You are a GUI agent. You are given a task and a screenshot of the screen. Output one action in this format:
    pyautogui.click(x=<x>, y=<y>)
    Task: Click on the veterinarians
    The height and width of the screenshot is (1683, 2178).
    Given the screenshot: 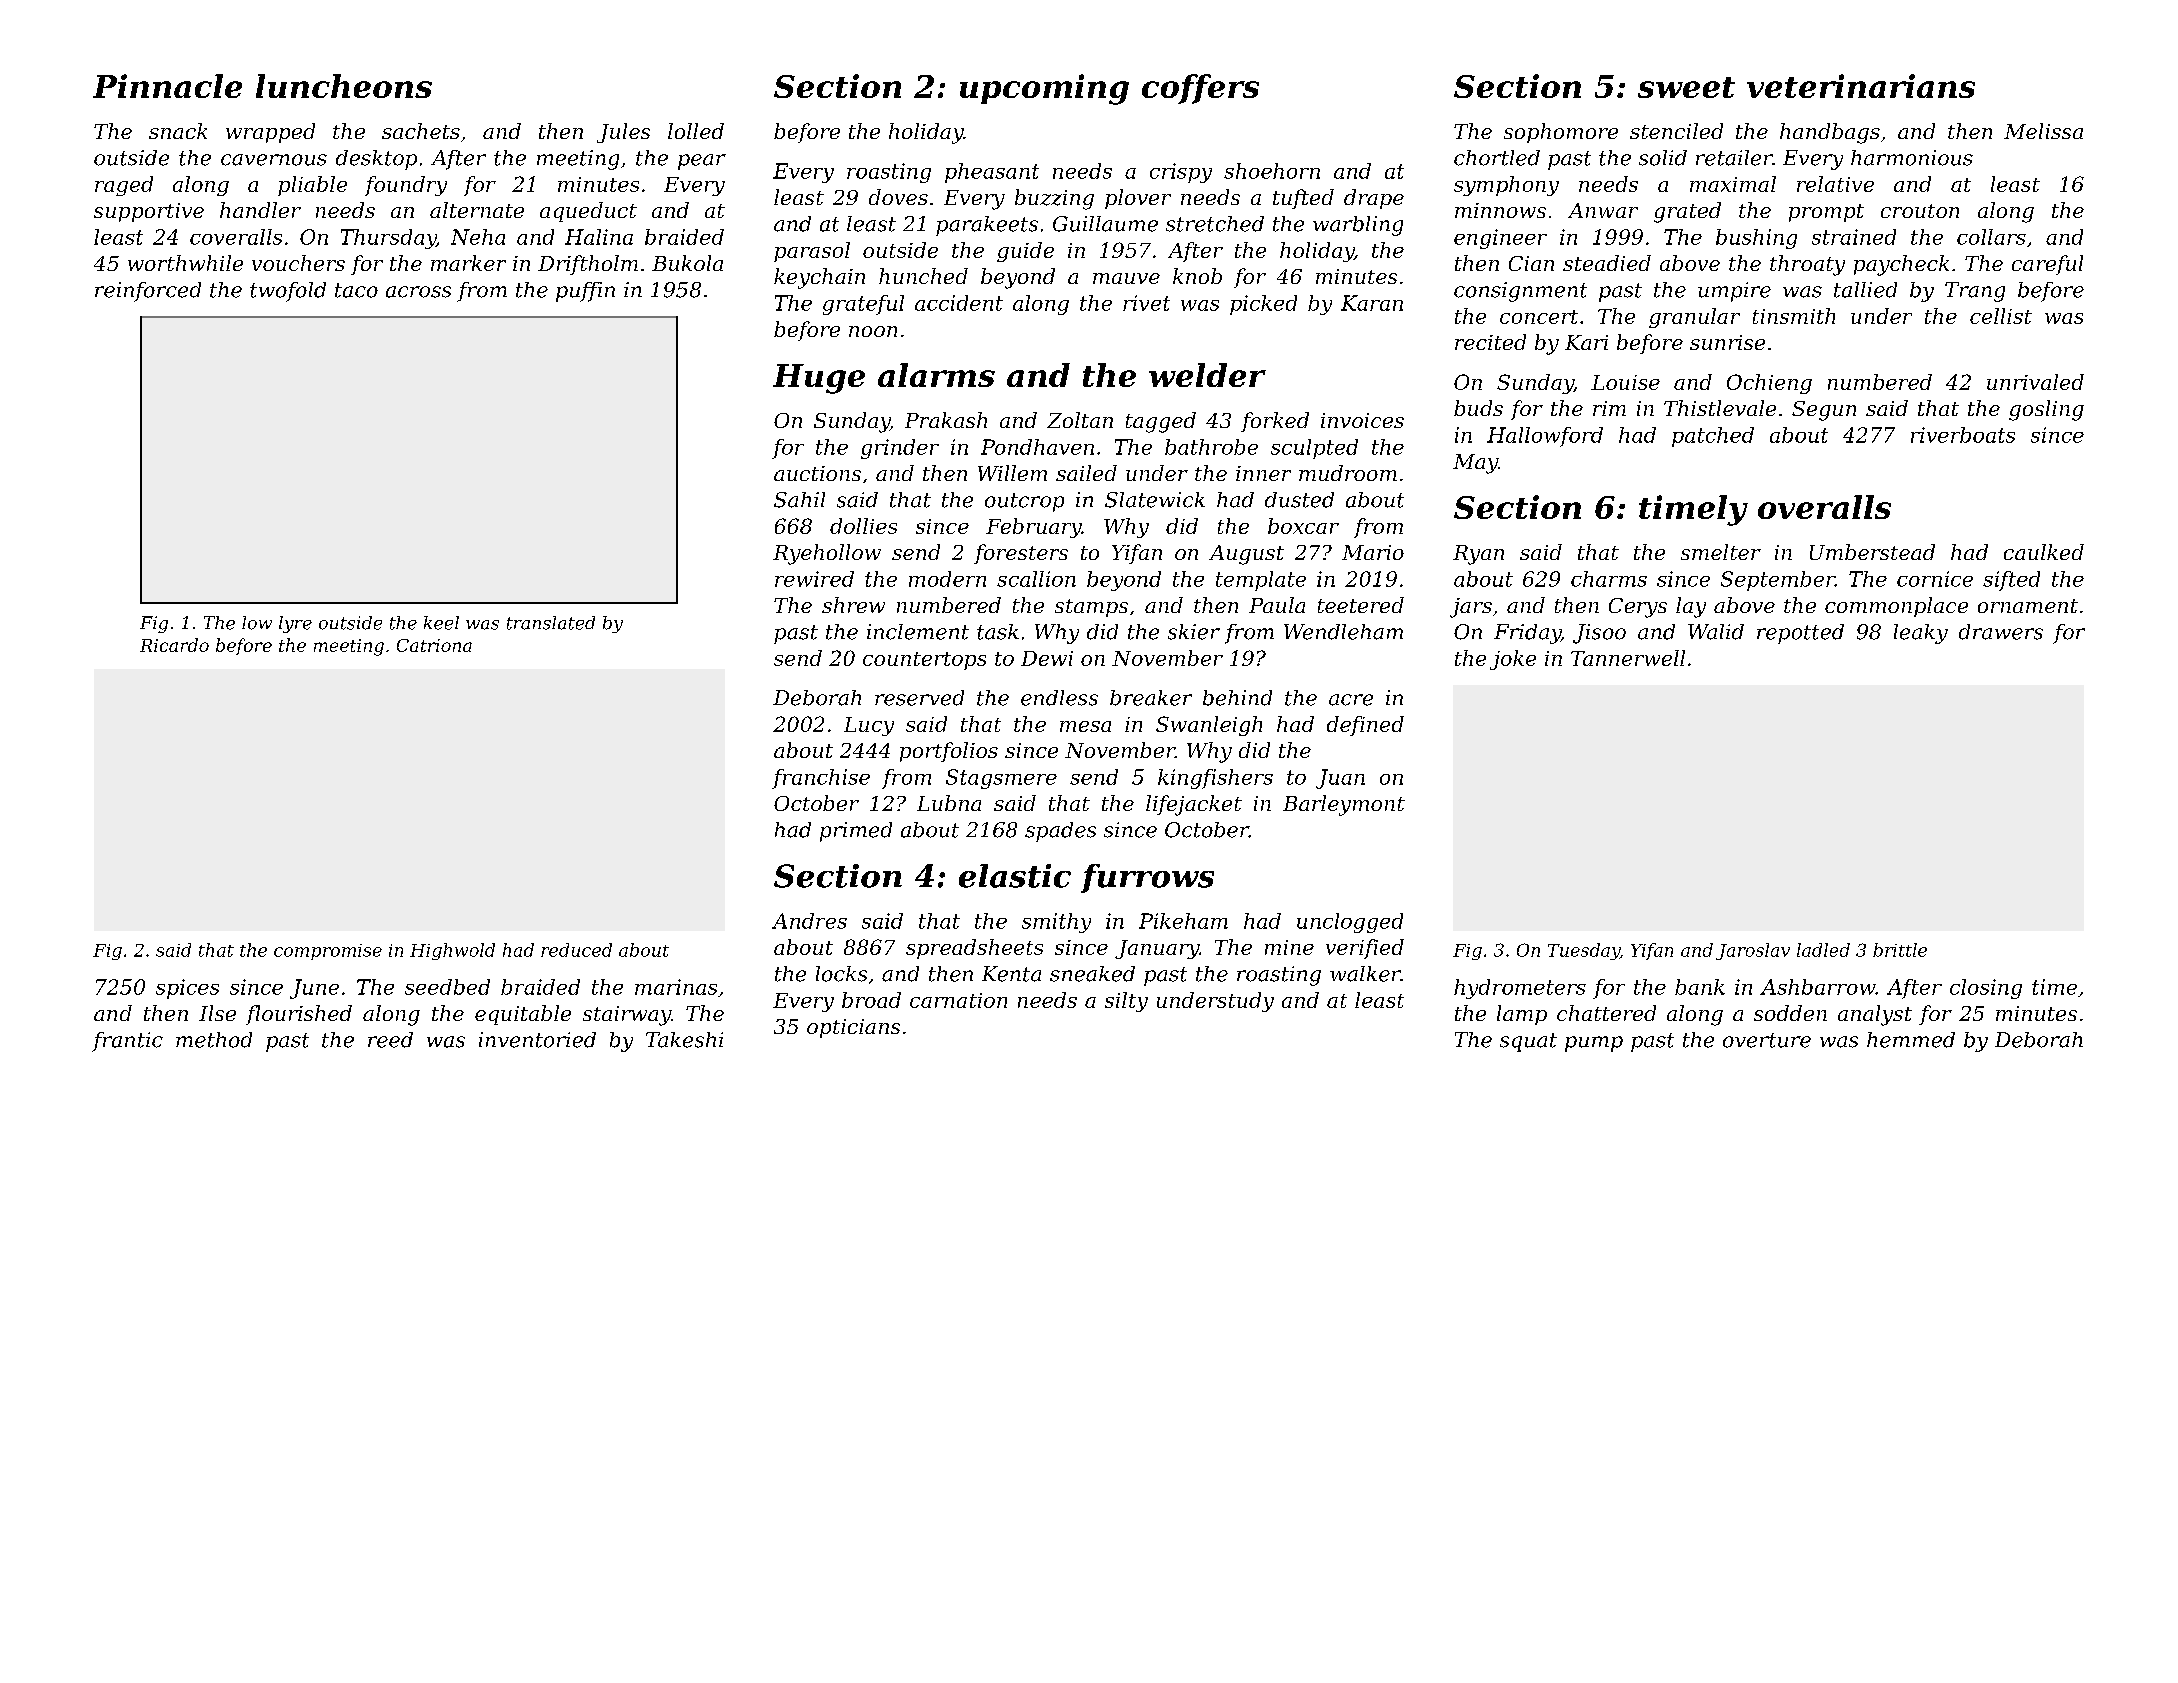 What is the action you would take?
    pyautogui.click(x=1861, y=86)
